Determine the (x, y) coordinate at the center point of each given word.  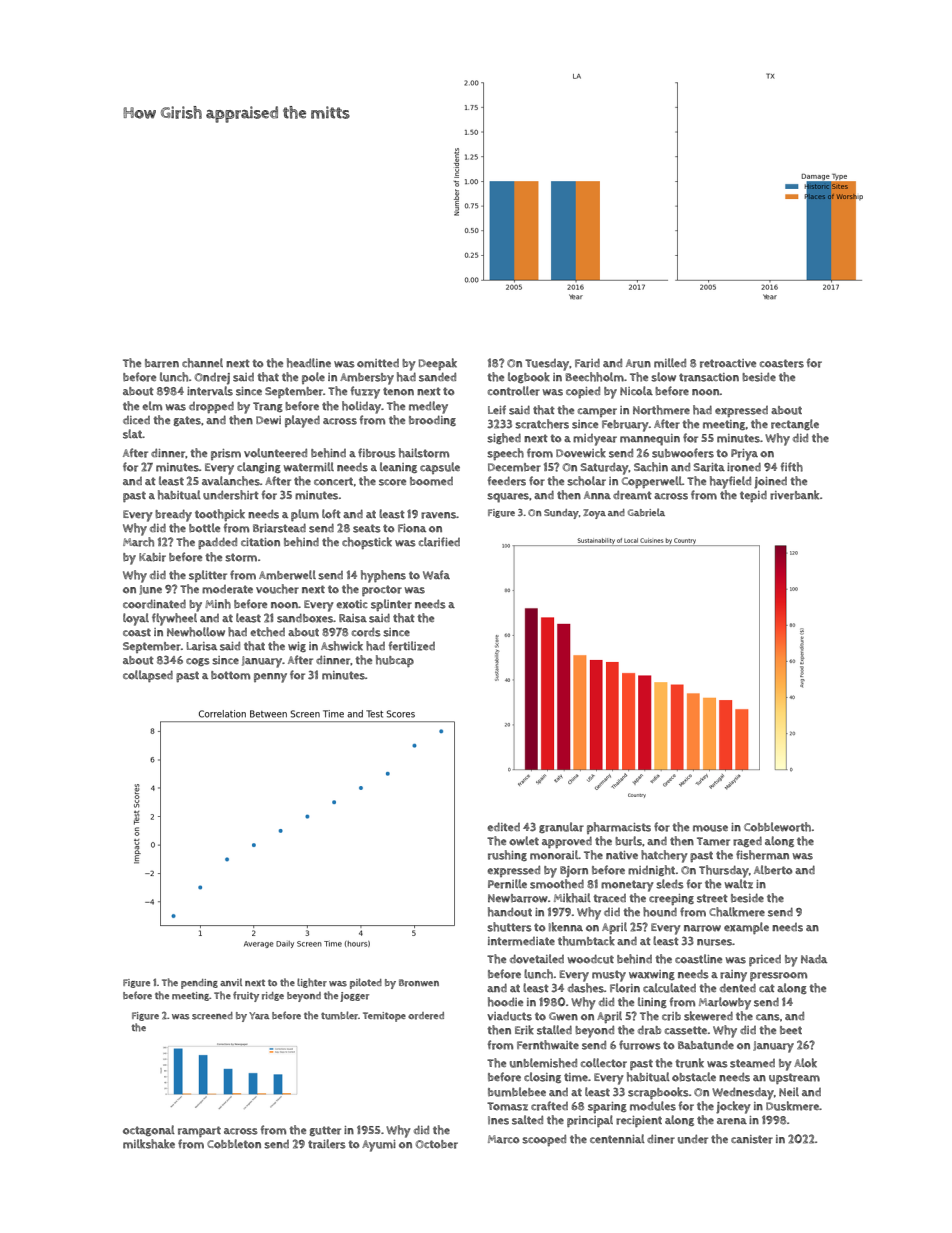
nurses (714, 942)
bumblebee (517, 1092)
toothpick (220, 515)
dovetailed (537, 959)
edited (503, 826)
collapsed (148, 676)
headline (309, 363)
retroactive (728, 363)
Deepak (438, 364)
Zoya (594, 514)
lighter (312, 983)
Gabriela (646, 512)
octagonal (149, 1130)
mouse (710, 828)
